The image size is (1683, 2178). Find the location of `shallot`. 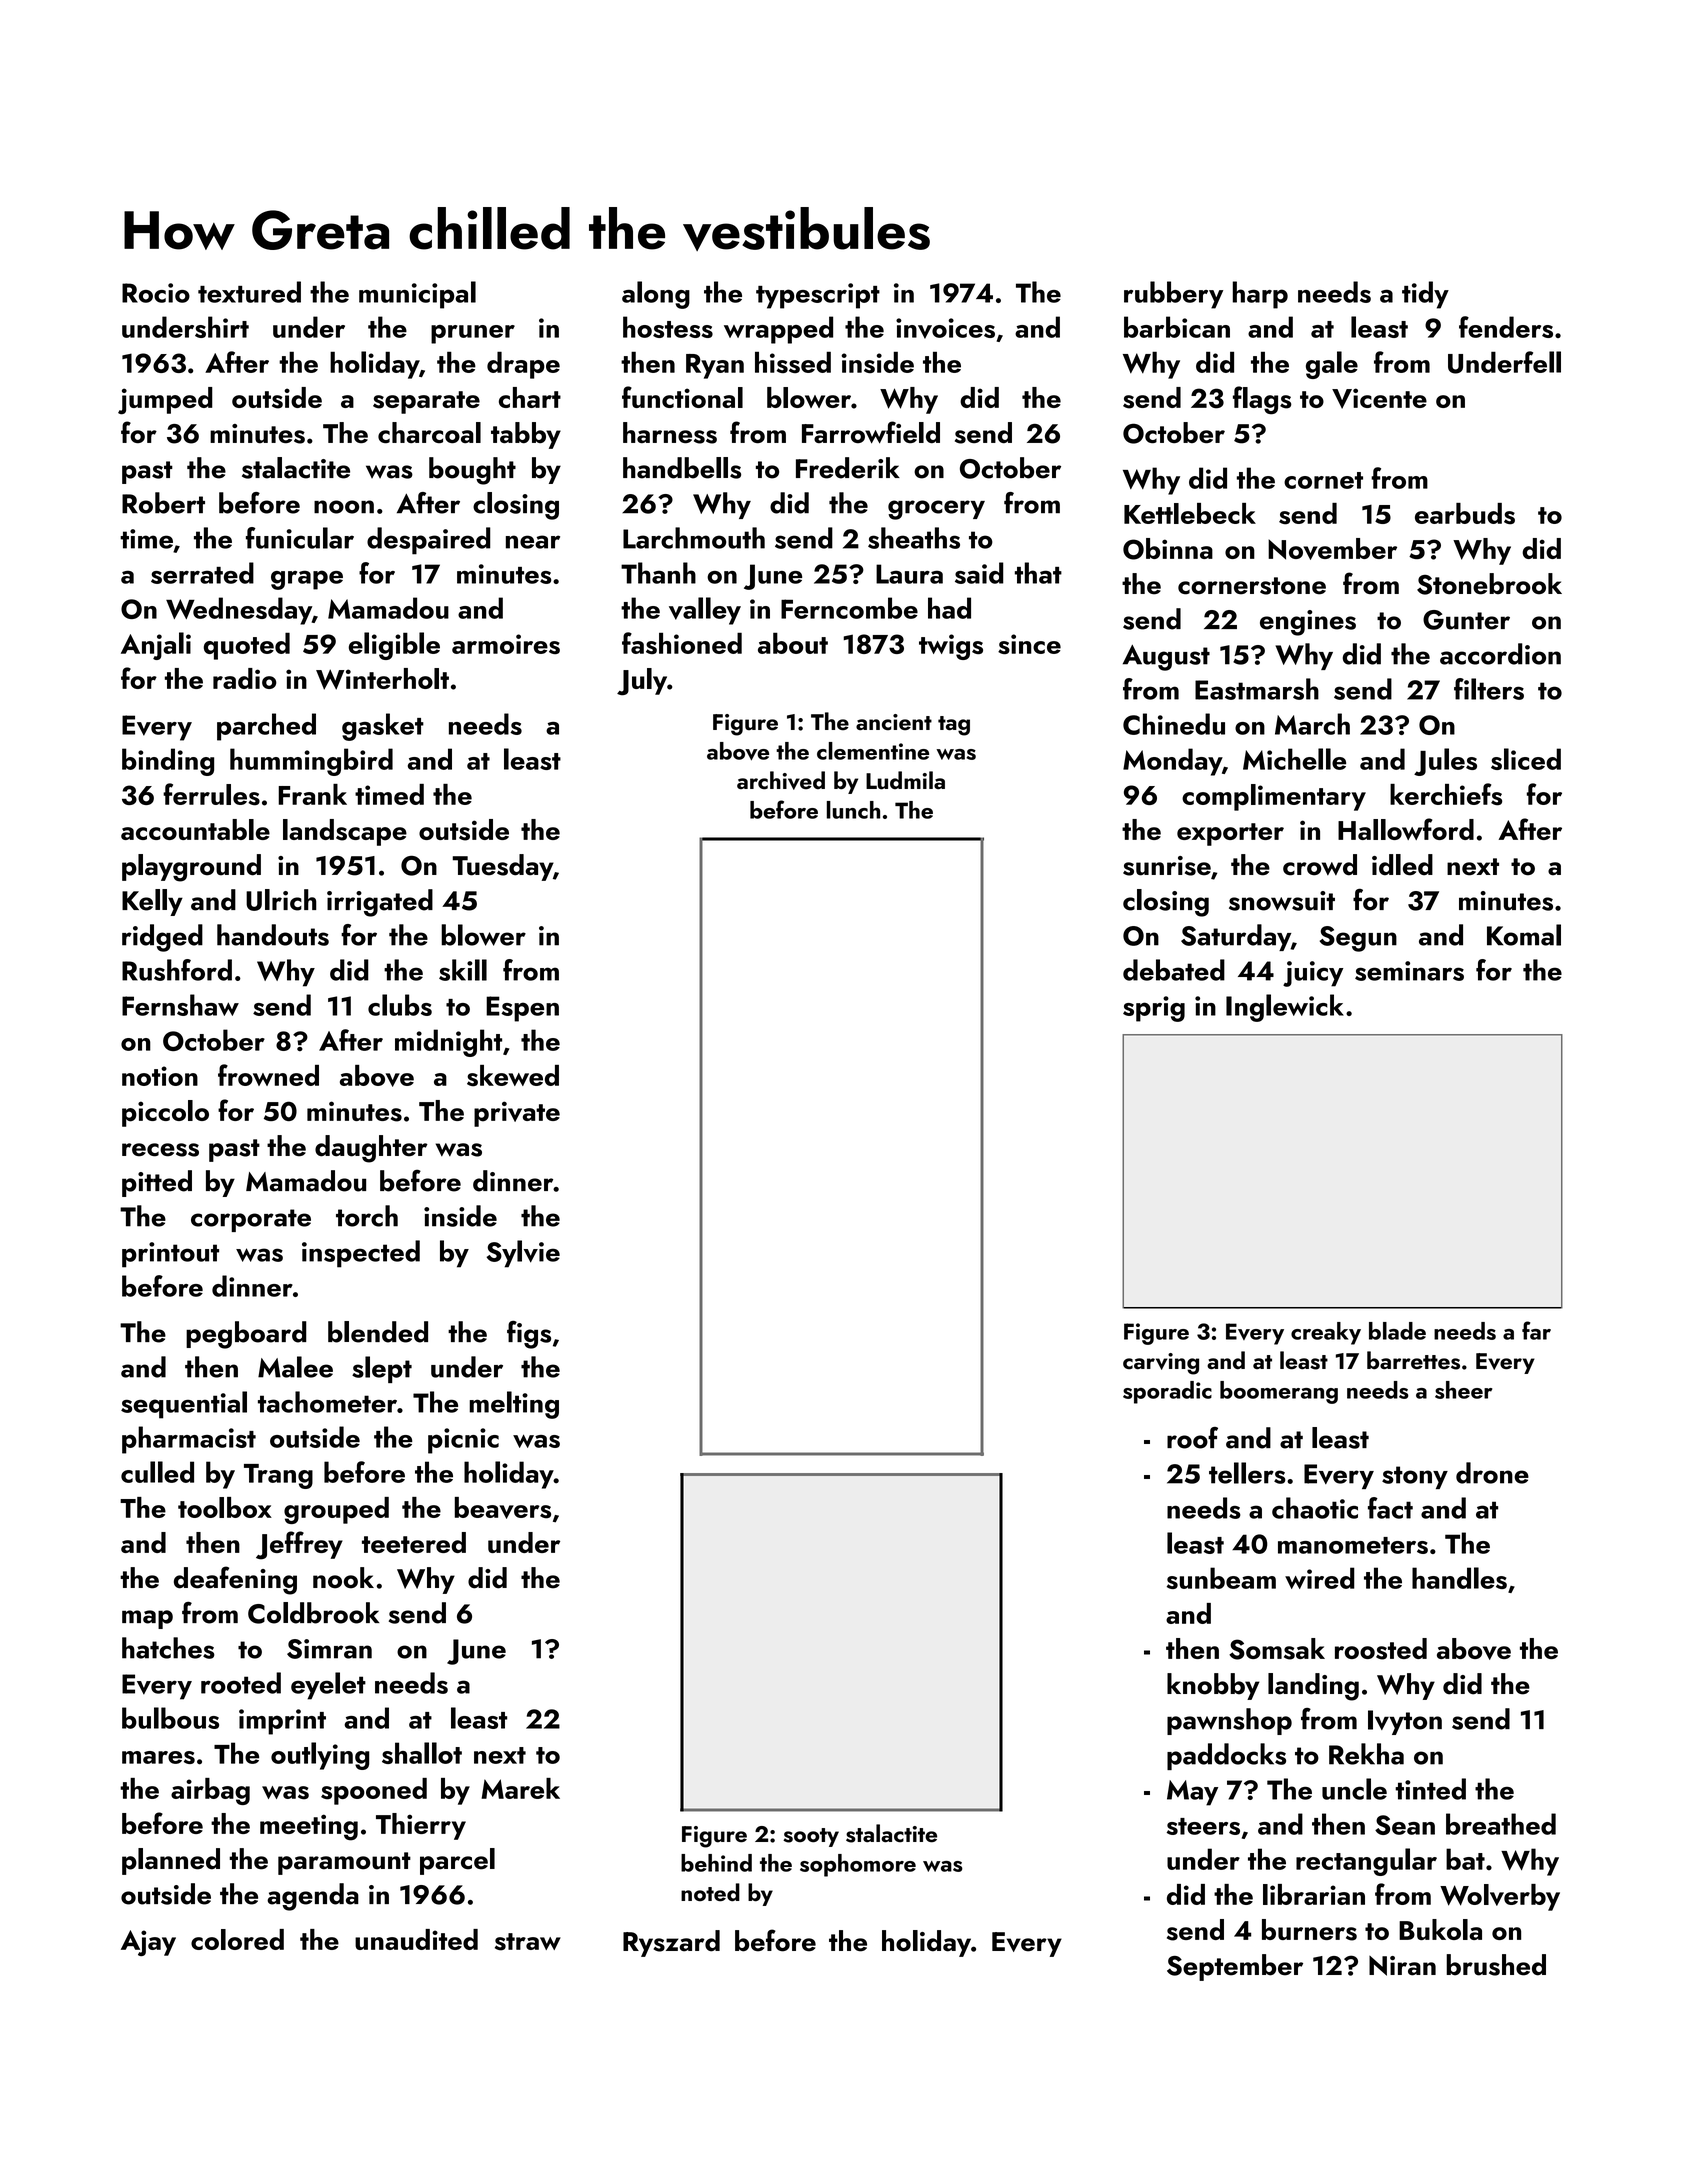

shallot is located at coordinates (422, 1753).
